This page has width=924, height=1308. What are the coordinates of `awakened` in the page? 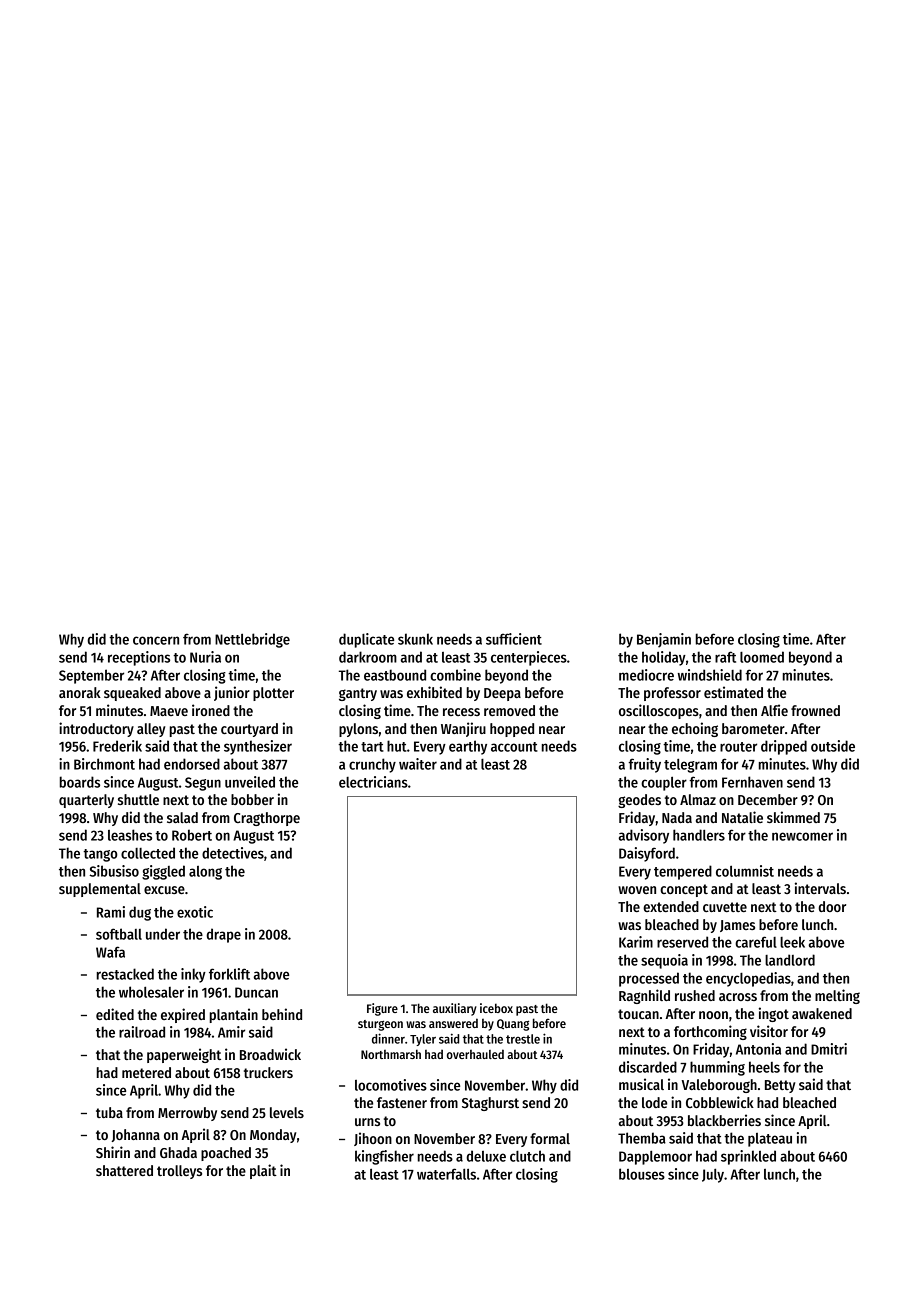 It's located at (822, 1013).
